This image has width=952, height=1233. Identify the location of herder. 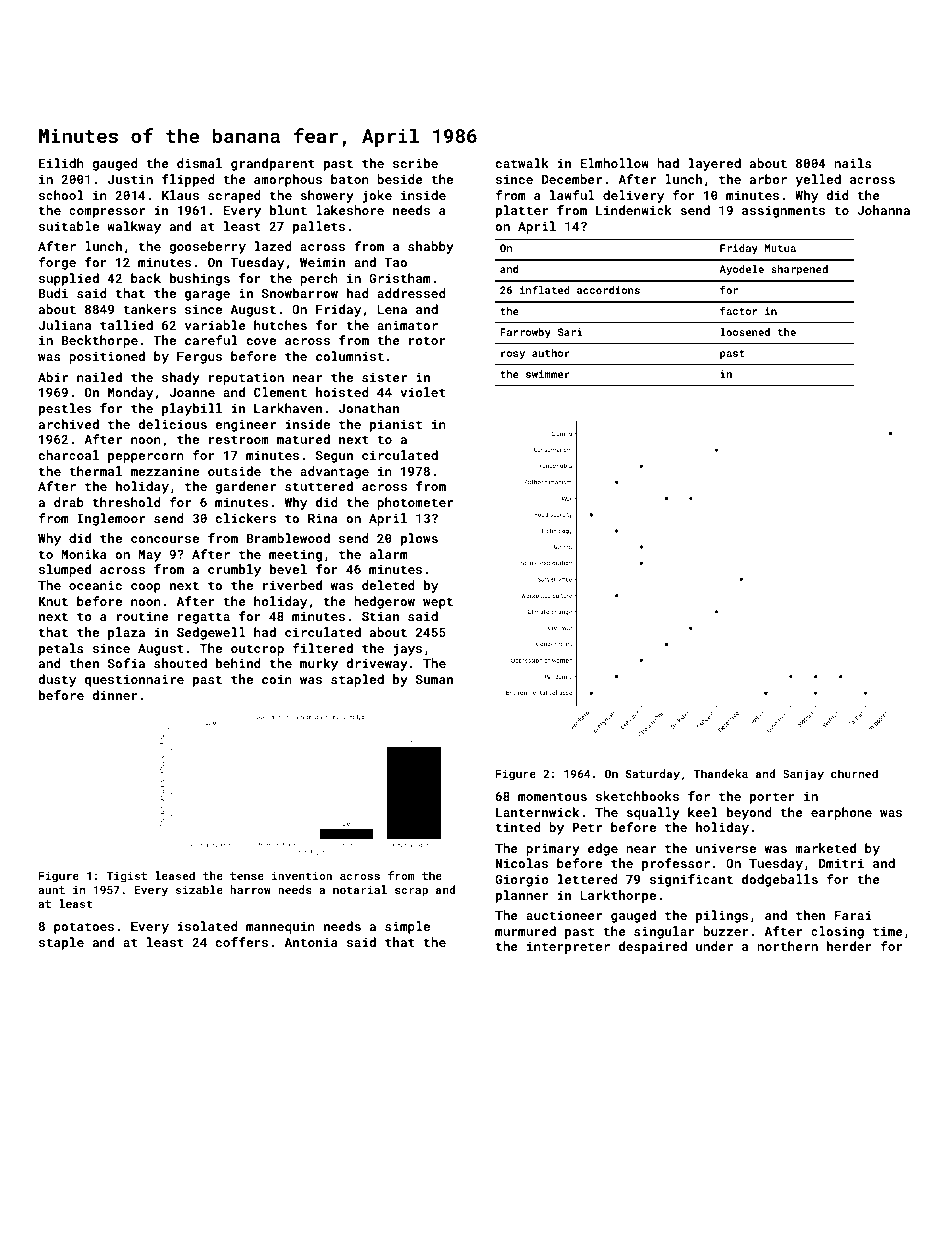
(849, 946).
